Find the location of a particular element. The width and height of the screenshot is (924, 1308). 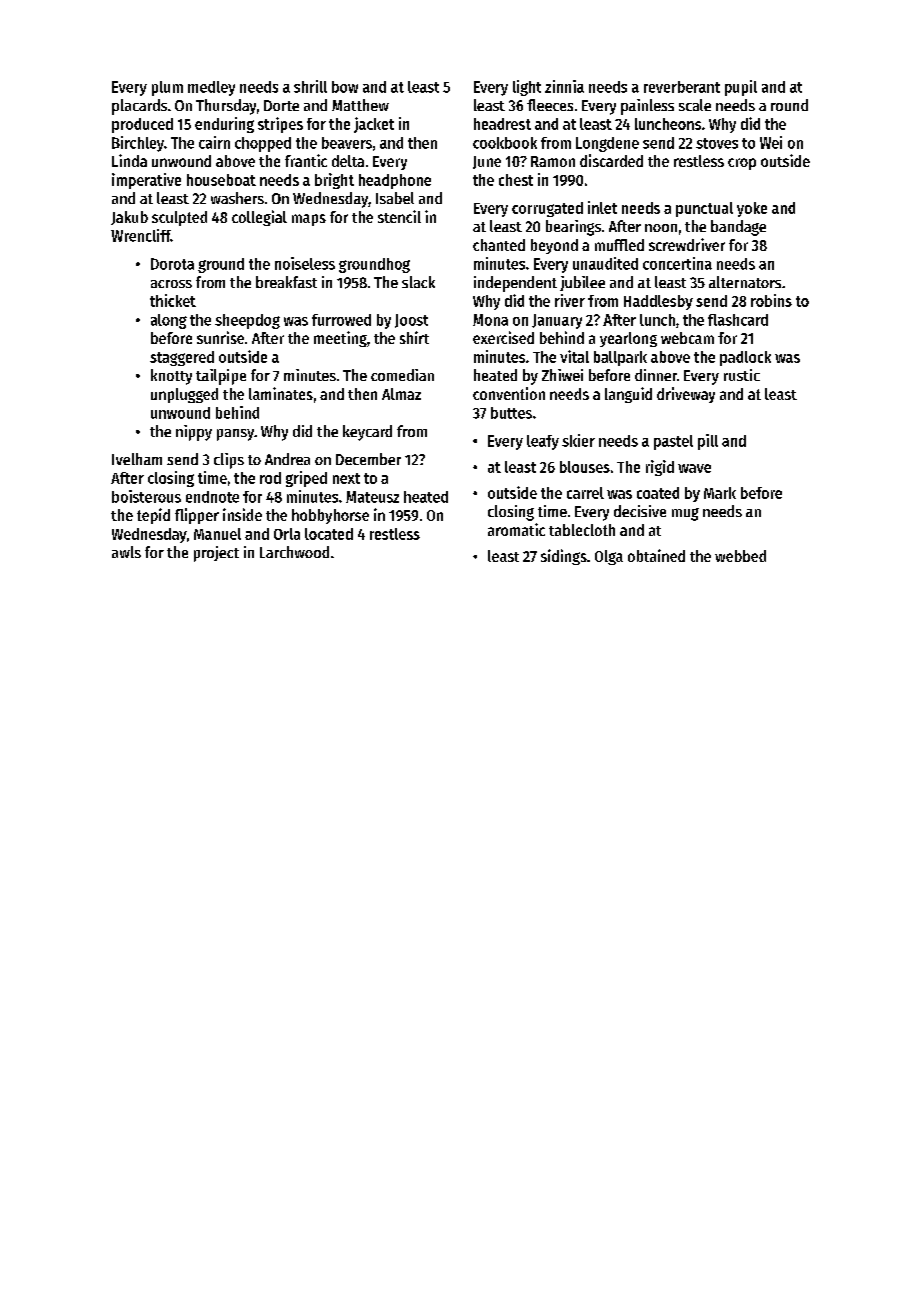

stripes is located at coordinates (280, 125).
